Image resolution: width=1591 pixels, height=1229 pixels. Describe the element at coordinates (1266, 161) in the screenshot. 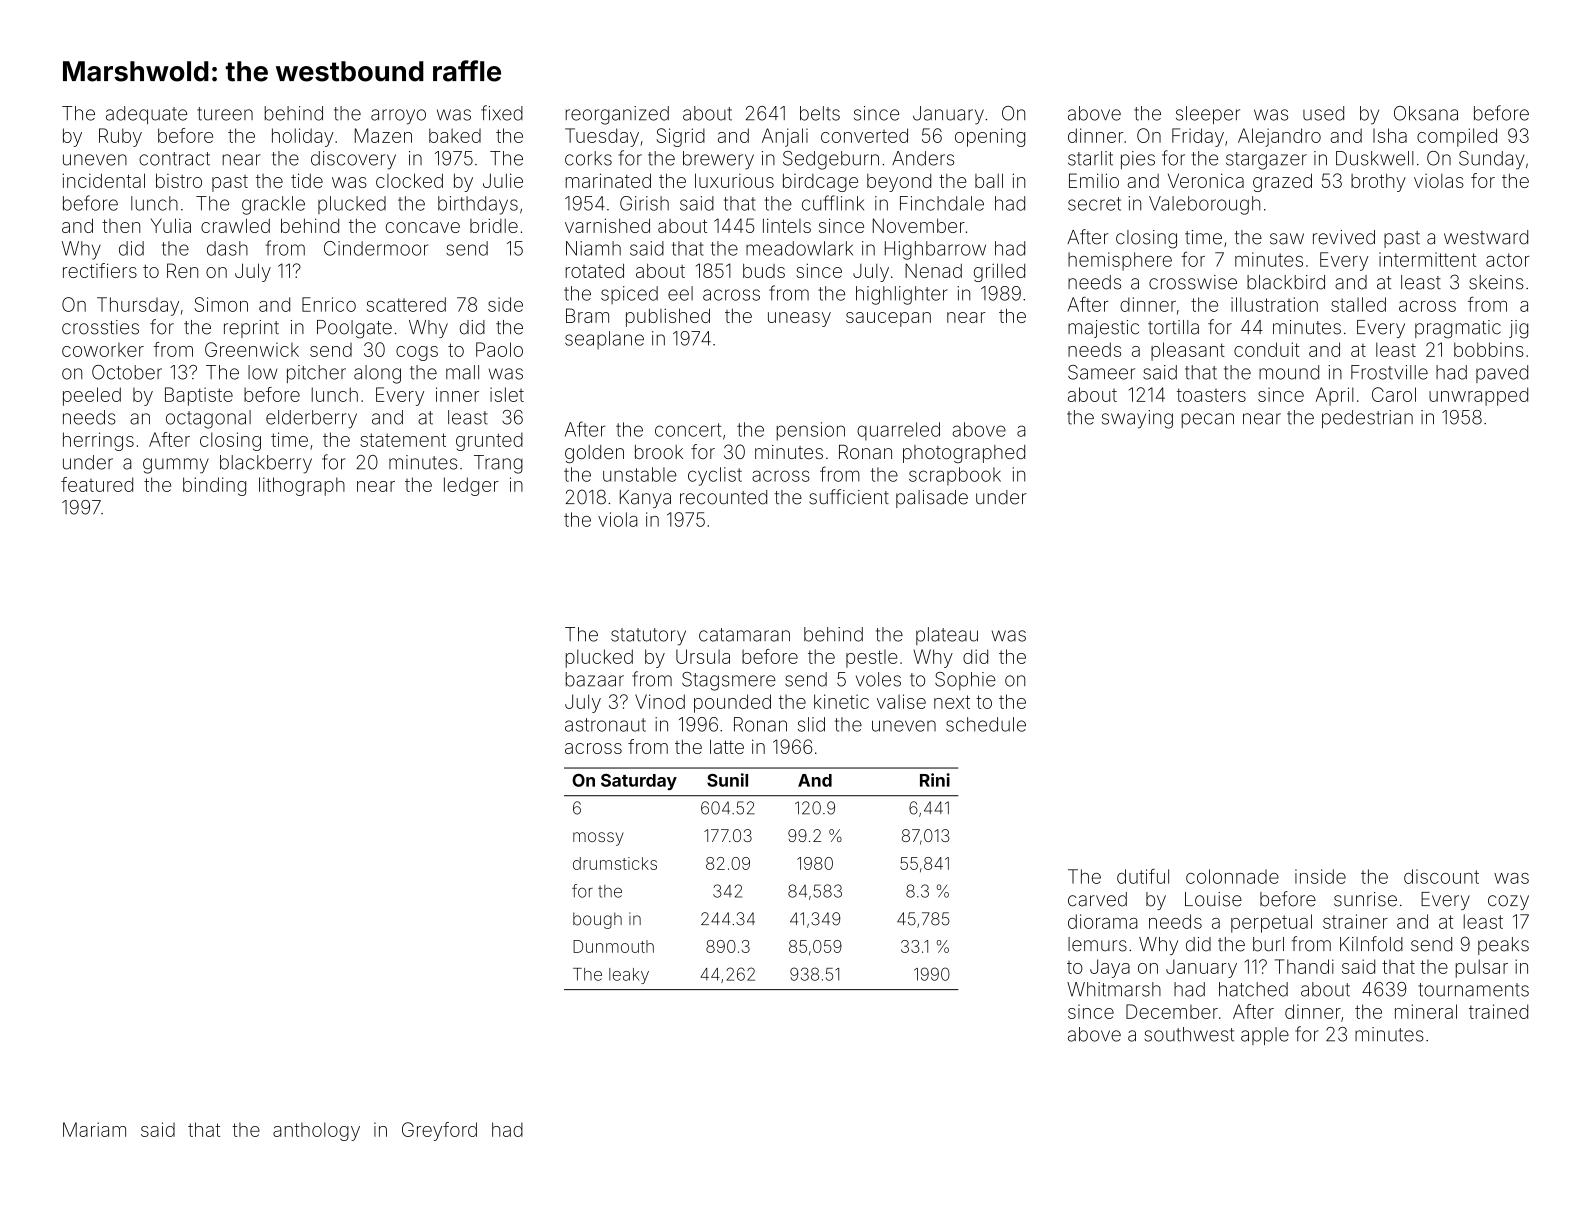

I see `stargazer` at that location.
